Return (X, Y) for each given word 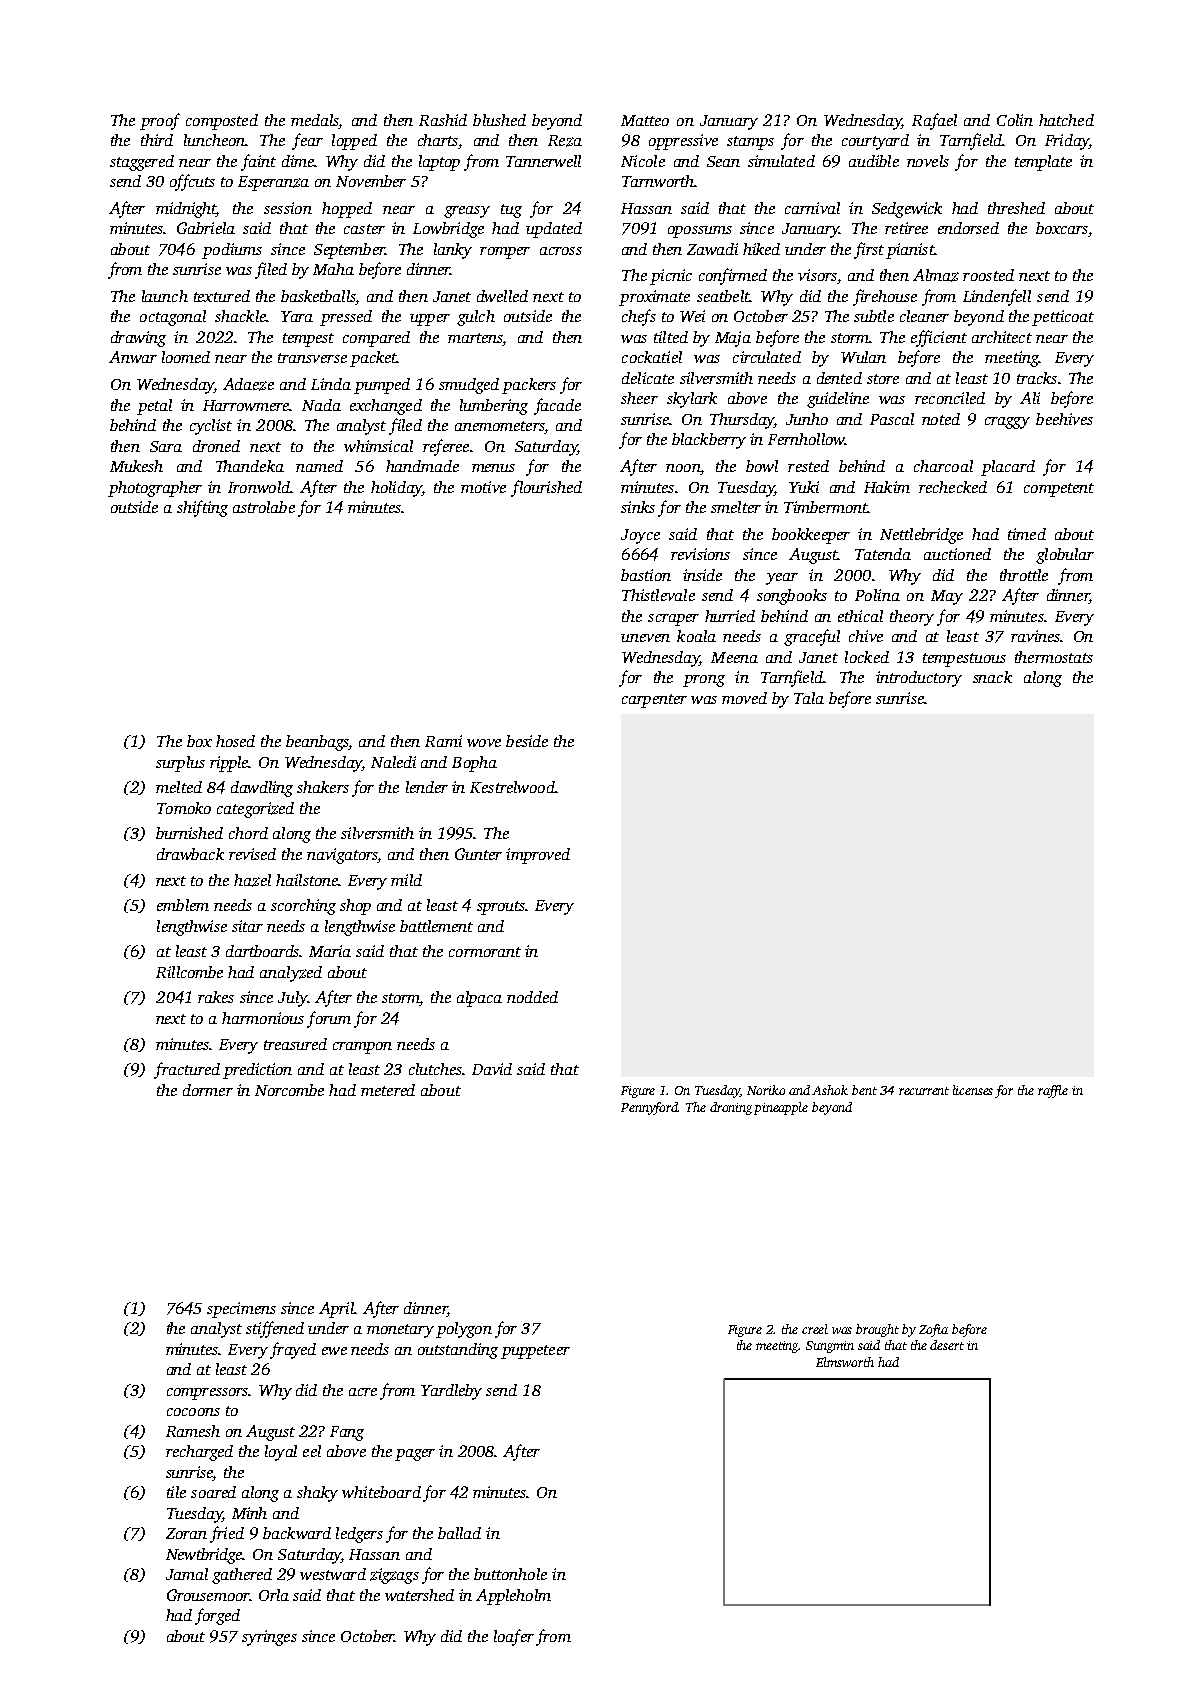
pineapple (781, 1108)
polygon (464, 1330)
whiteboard (381, 1492)
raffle (1053, 1091)
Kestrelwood (512, 787)
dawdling (262, 789)
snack (992, 677)
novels (928, 161)
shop (355, 907)
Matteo (645, 120)
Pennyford (649, 1108)
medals (315, 120)
